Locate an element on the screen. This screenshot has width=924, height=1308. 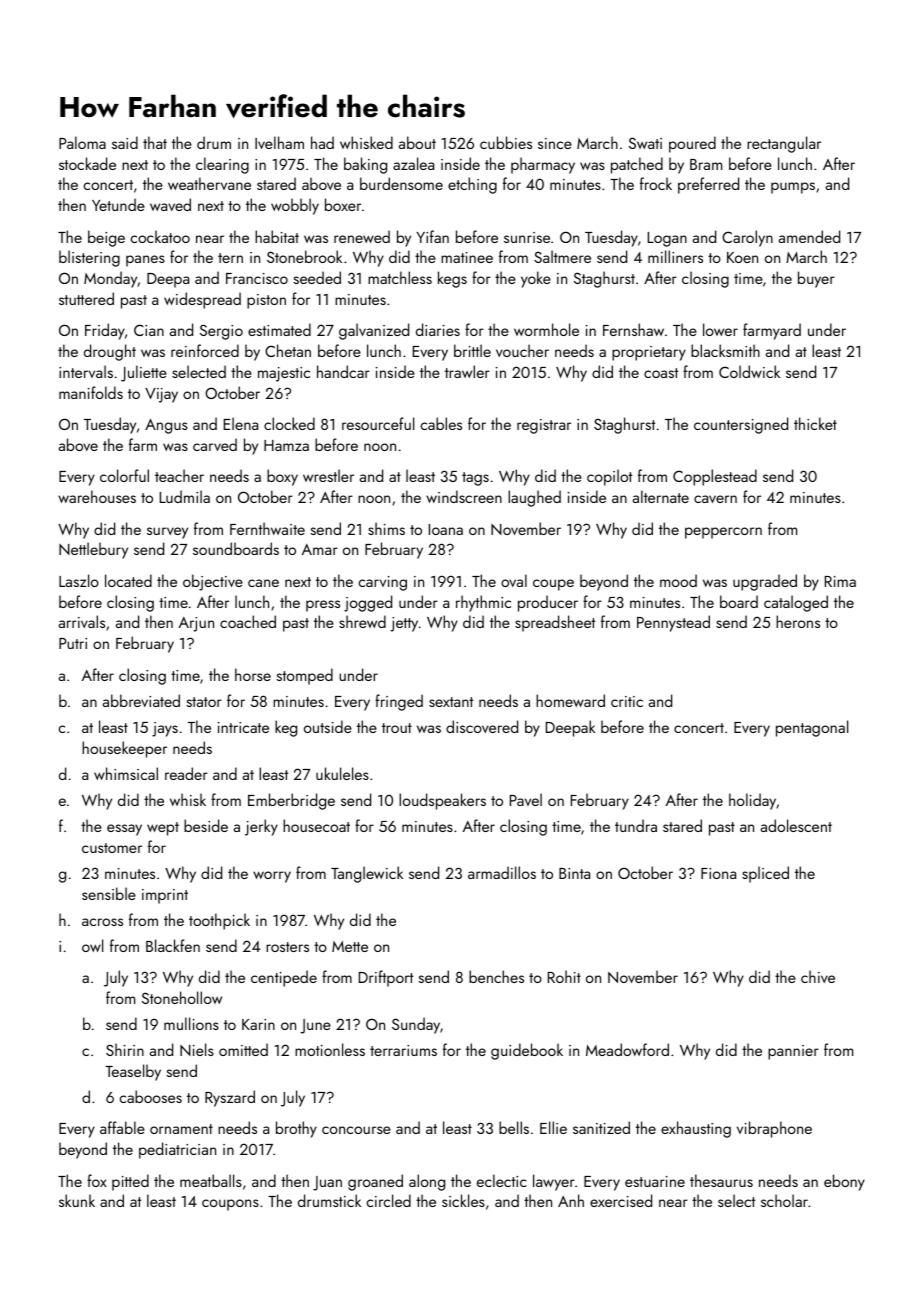
reader is located at coordinates (186, 773).
